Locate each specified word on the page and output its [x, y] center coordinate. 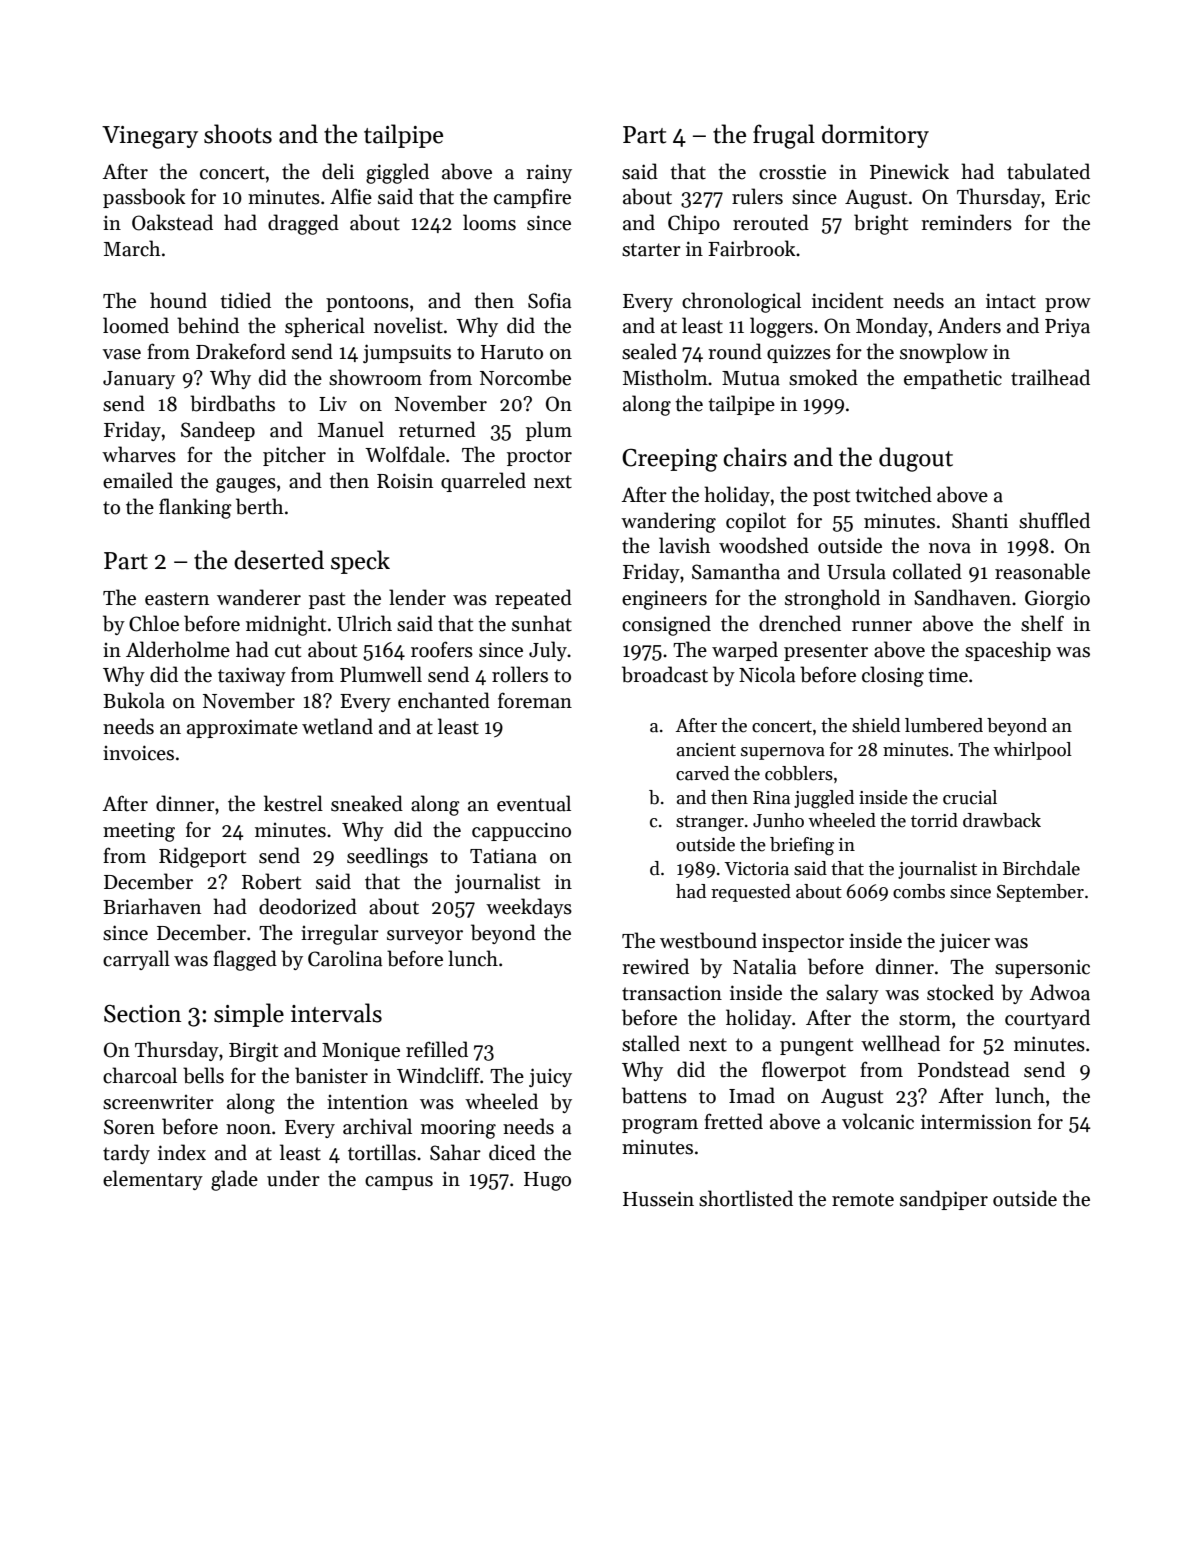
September [1040, 893]
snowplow [944, 353]
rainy [549, 173]
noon [248, 1129]
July [548, 651]
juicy [550, 1077]
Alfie [351, 196]
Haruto [512, 352]
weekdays [529, 908]
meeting [139, 832]
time [948, 675]
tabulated [1048, 171]
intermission [976, 1122]
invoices [138, 753]
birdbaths [232, 403]
